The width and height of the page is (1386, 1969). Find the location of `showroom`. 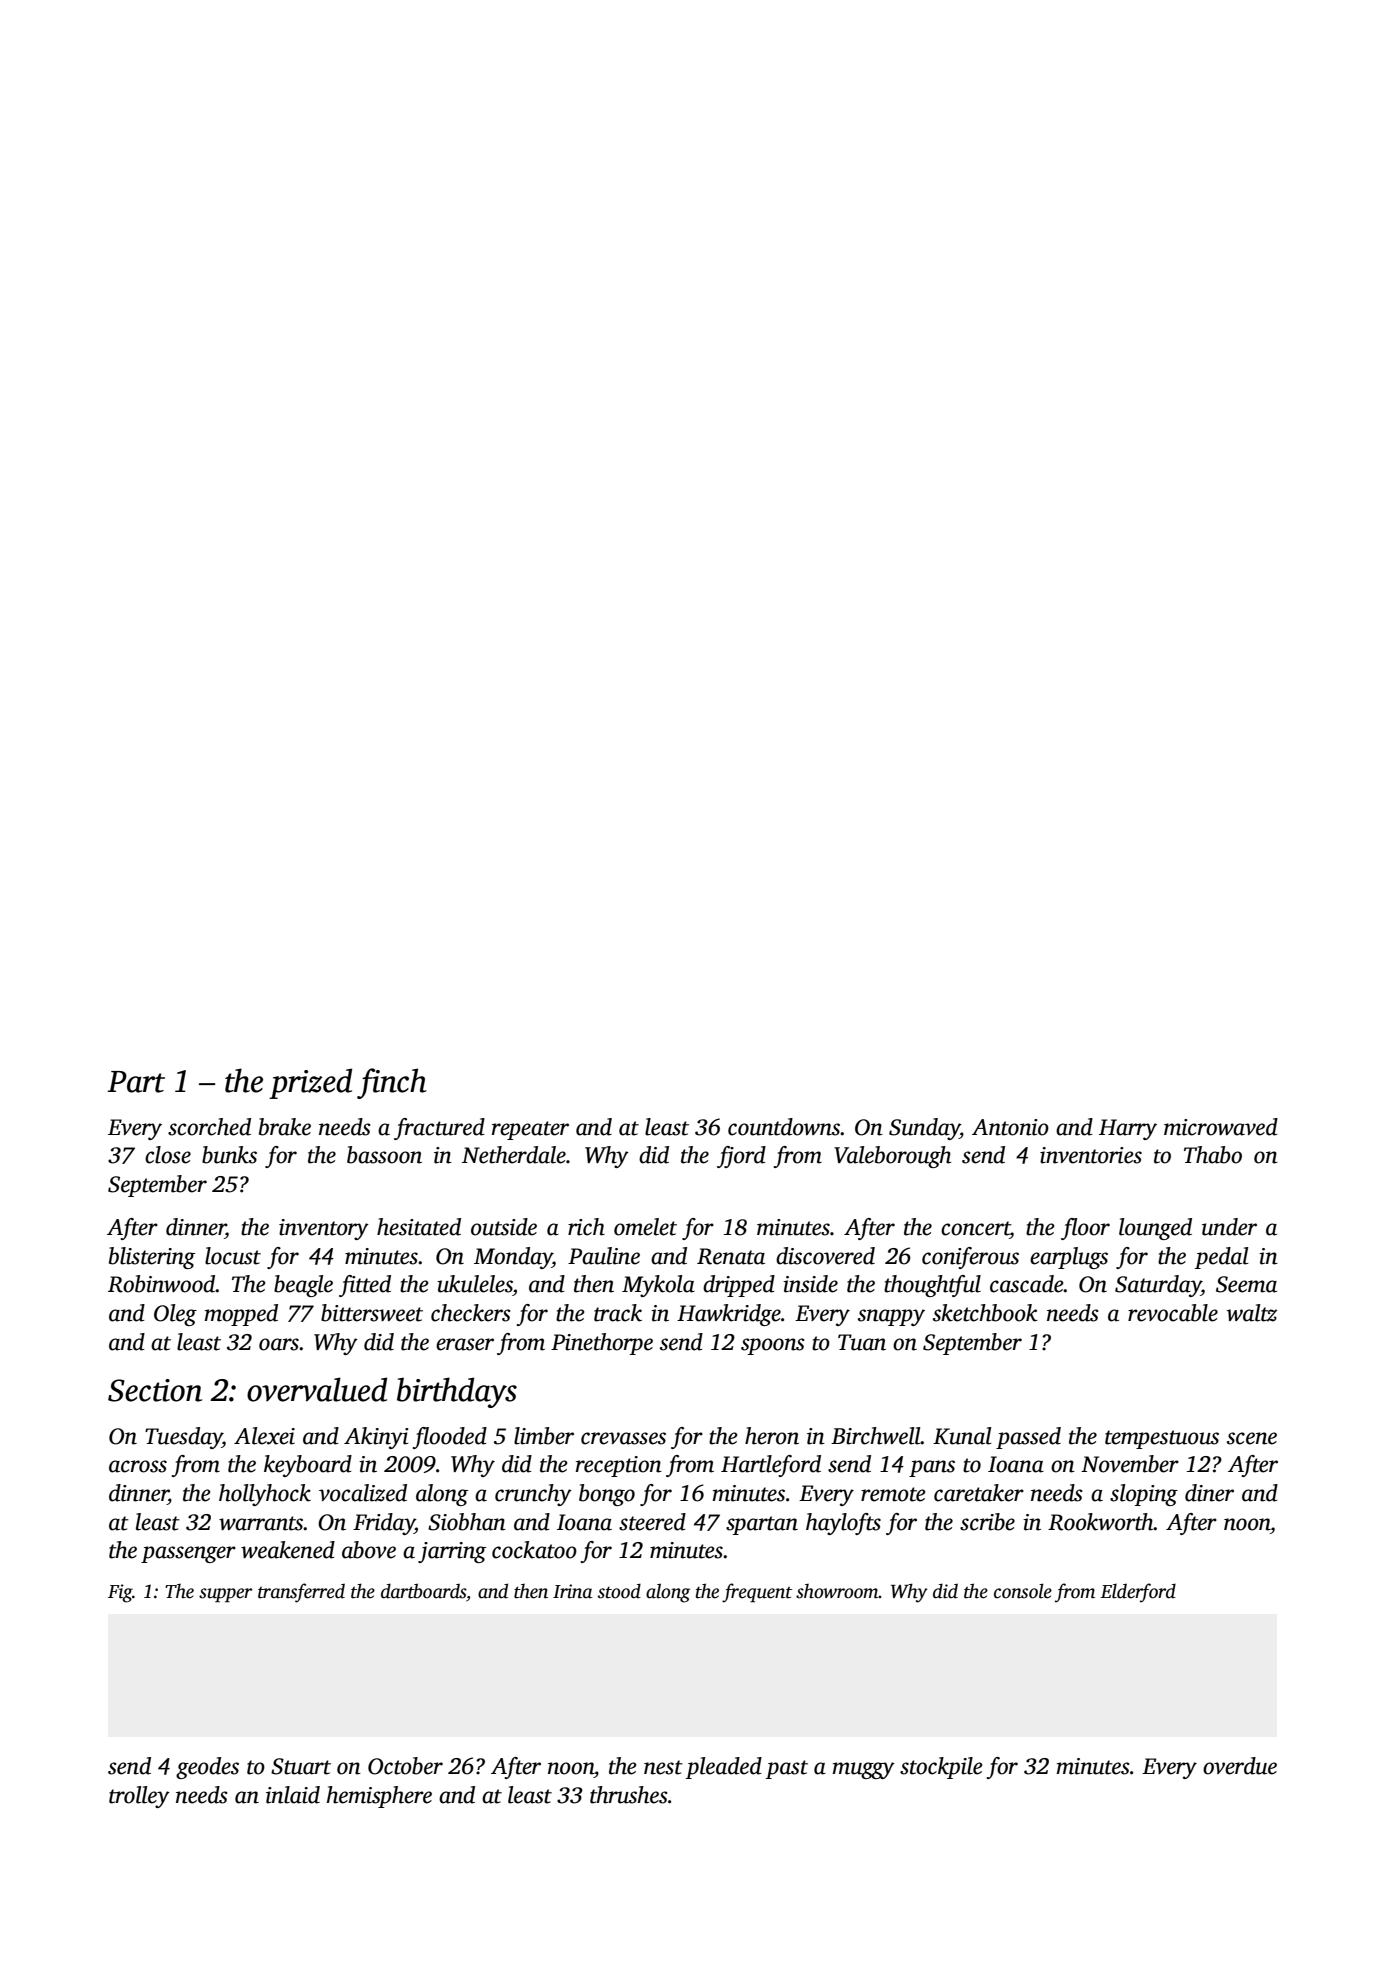

showroom is located at coordinates (837, 1591).
